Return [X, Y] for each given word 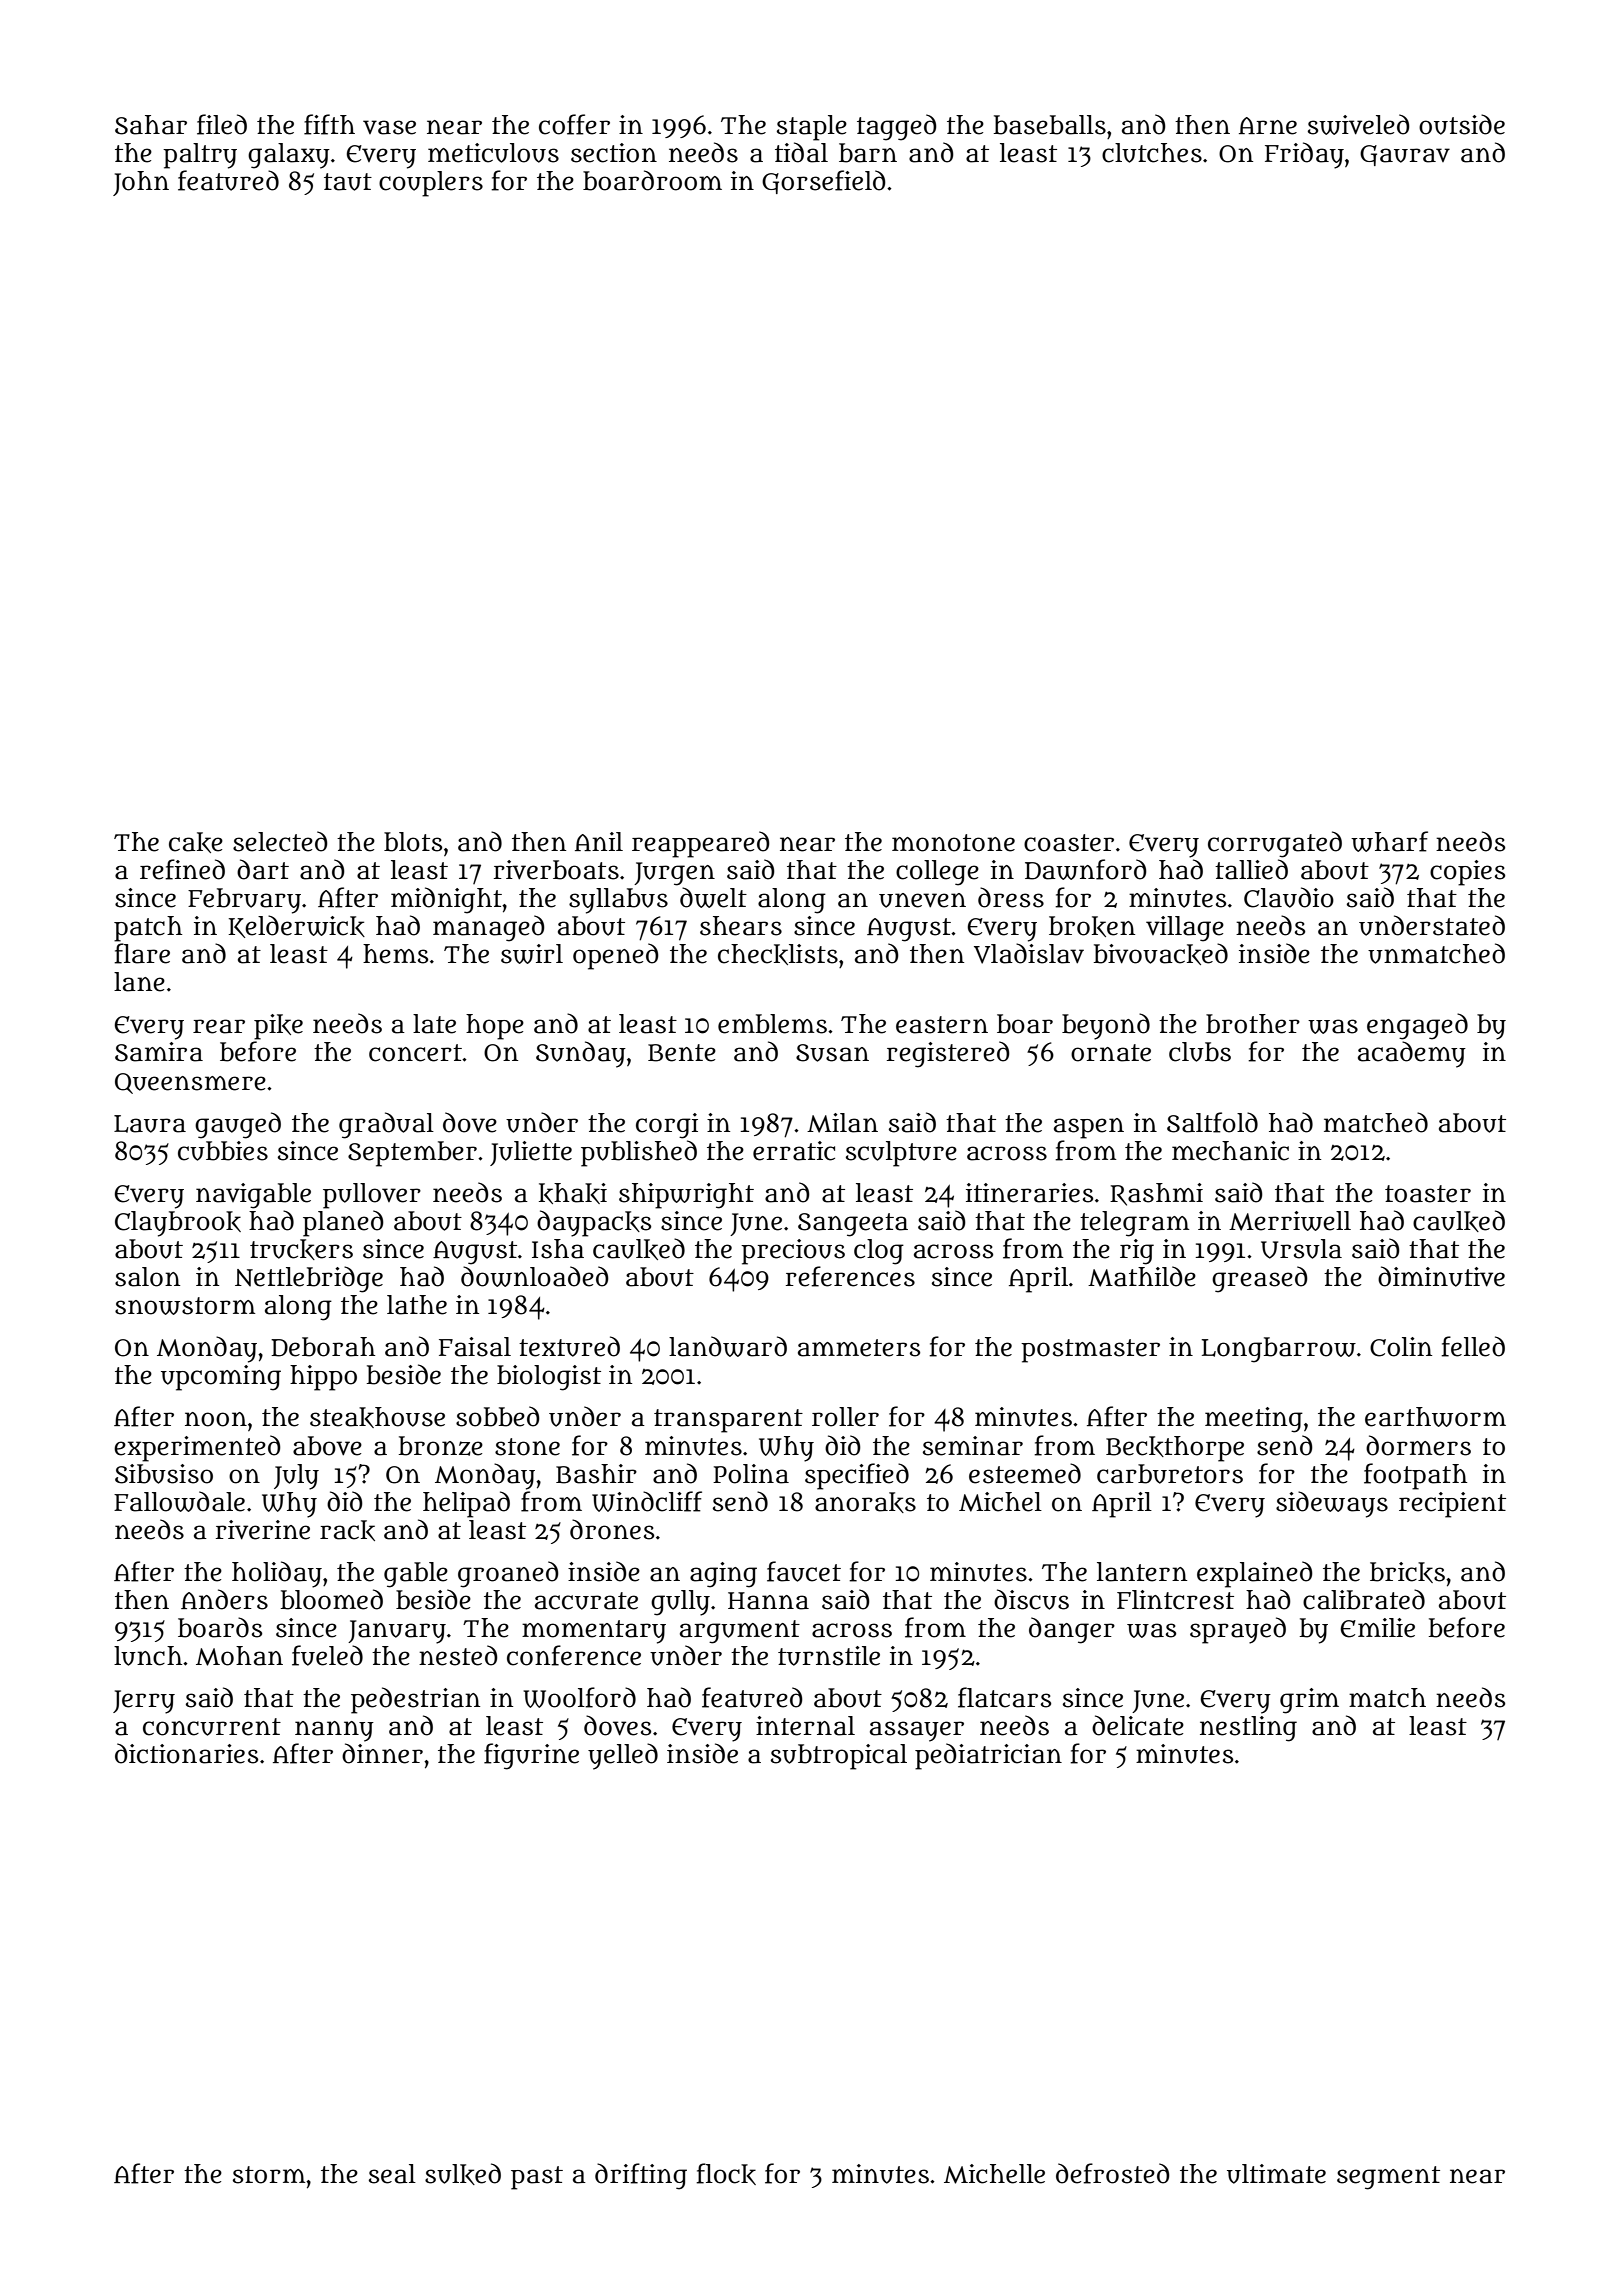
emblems [772, 1024]
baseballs [1050, 125]
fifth [329, 124]
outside [1462, 124]
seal [392, 2174]
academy [1412, 1054]
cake [196, 842]
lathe [417, 1305]
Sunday [581, 1054]
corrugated [1275, 844]
